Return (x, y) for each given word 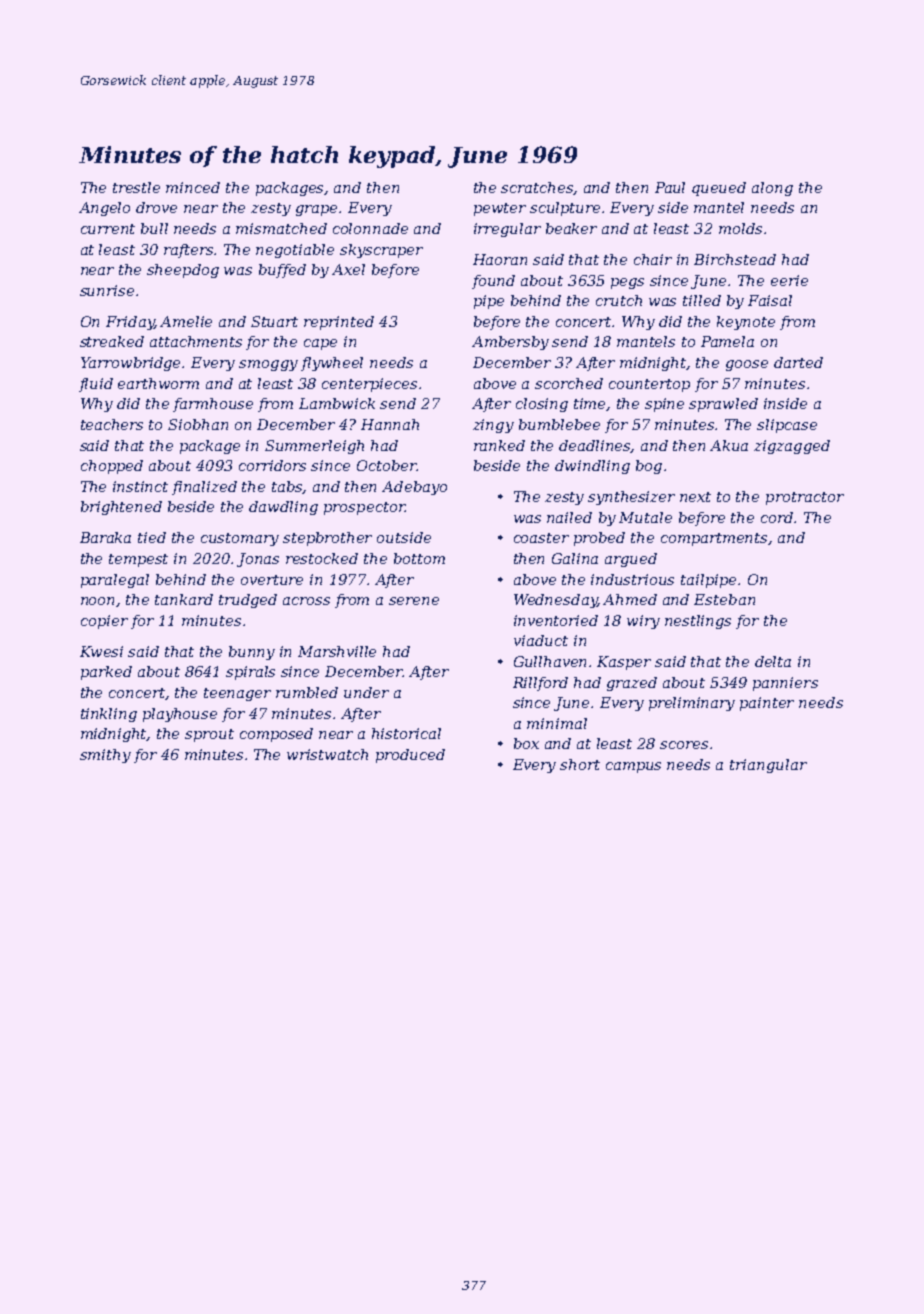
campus (633, 767)
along (772, 189)
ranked (499, 445)
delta (773, 661)
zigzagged (792, 447)
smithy (105, 756)
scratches (537, 188)
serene (414, 601)
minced (193, 187)
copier (104, 622)
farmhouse (213, 405)
